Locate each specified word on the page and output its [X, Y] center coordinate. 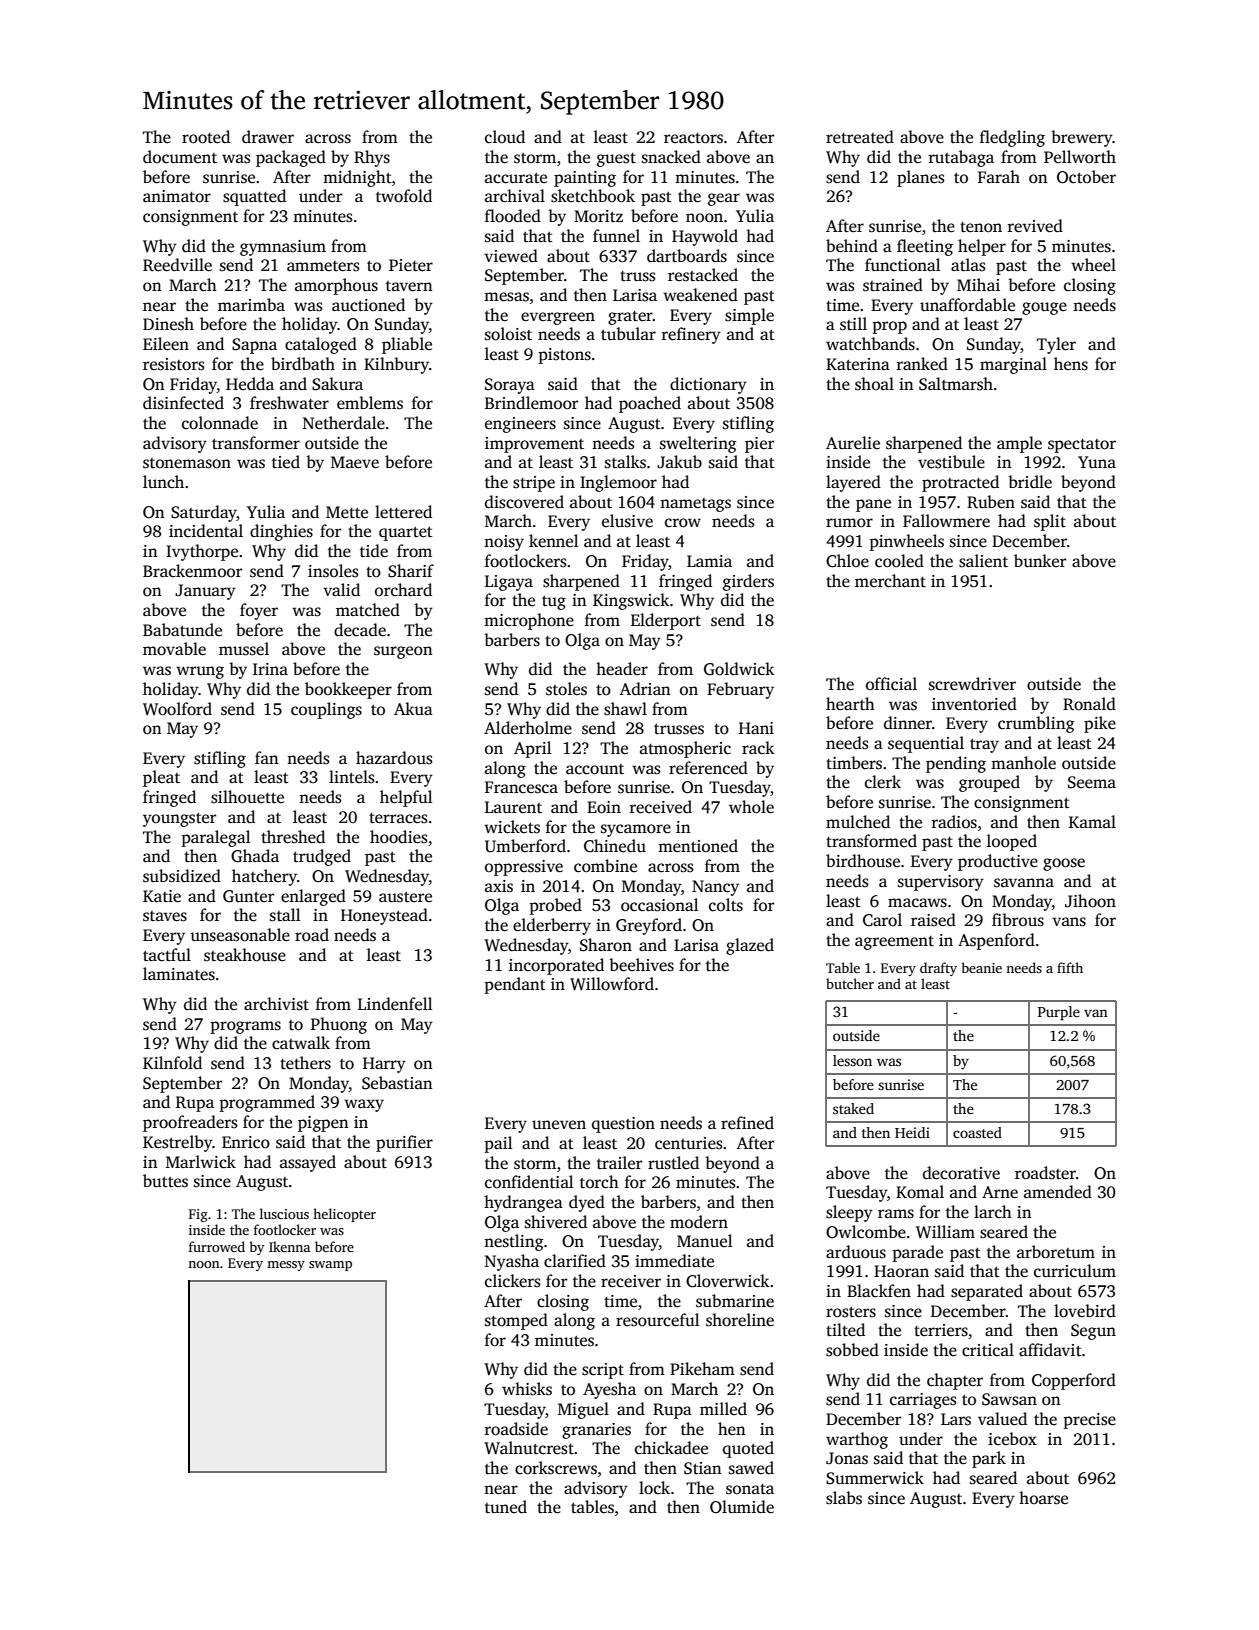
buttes [165, 1181]
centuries [688, 1143]
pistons [565, 356]
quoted [748, 1449]
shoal [874, 384]
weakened [700, 295]
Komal [920, 1192]
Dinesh [168, 324]
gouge [1044, 308]
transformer [256, 443]
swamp [330, 1266]
